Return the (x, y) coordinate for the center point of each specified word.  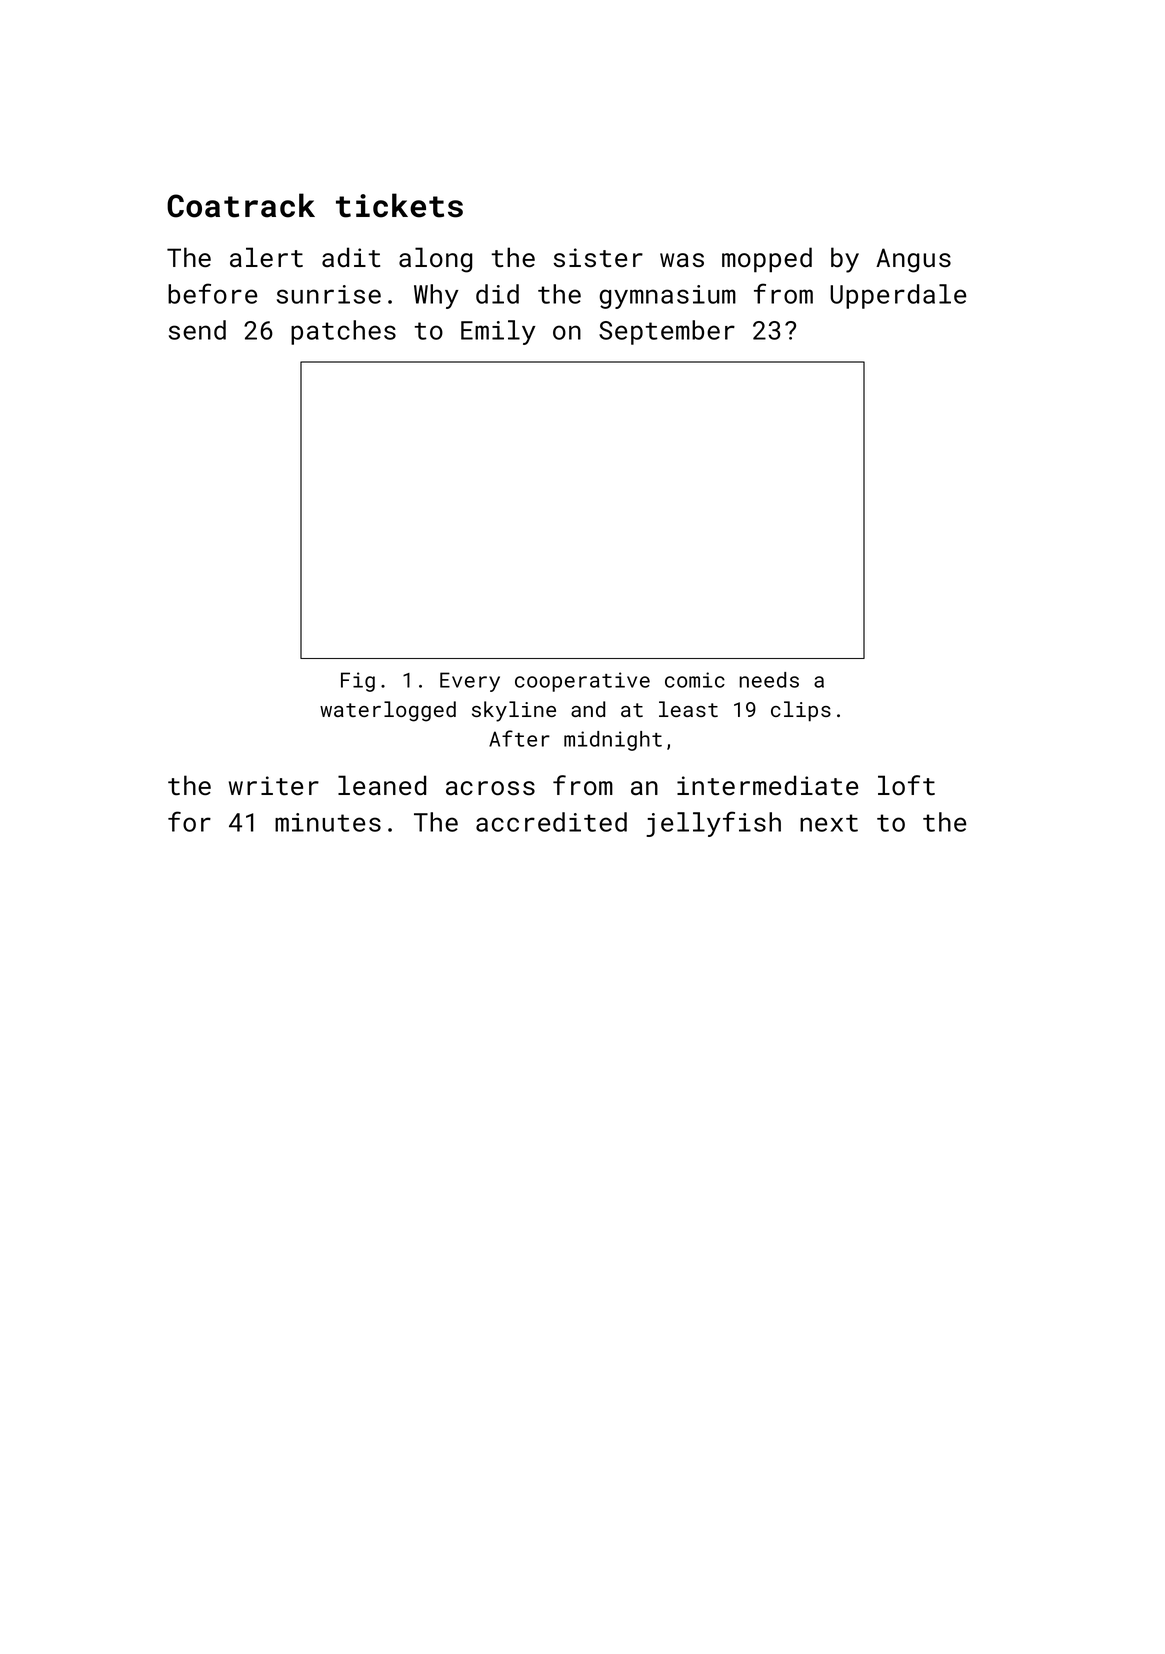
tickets (399, 205)
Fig (358, 682)
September (667, 332)
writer (274, 786)
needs (769, 680)
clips (801, 711)
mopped (767, 260)
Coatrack (241, 205)
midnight (613, 741)
